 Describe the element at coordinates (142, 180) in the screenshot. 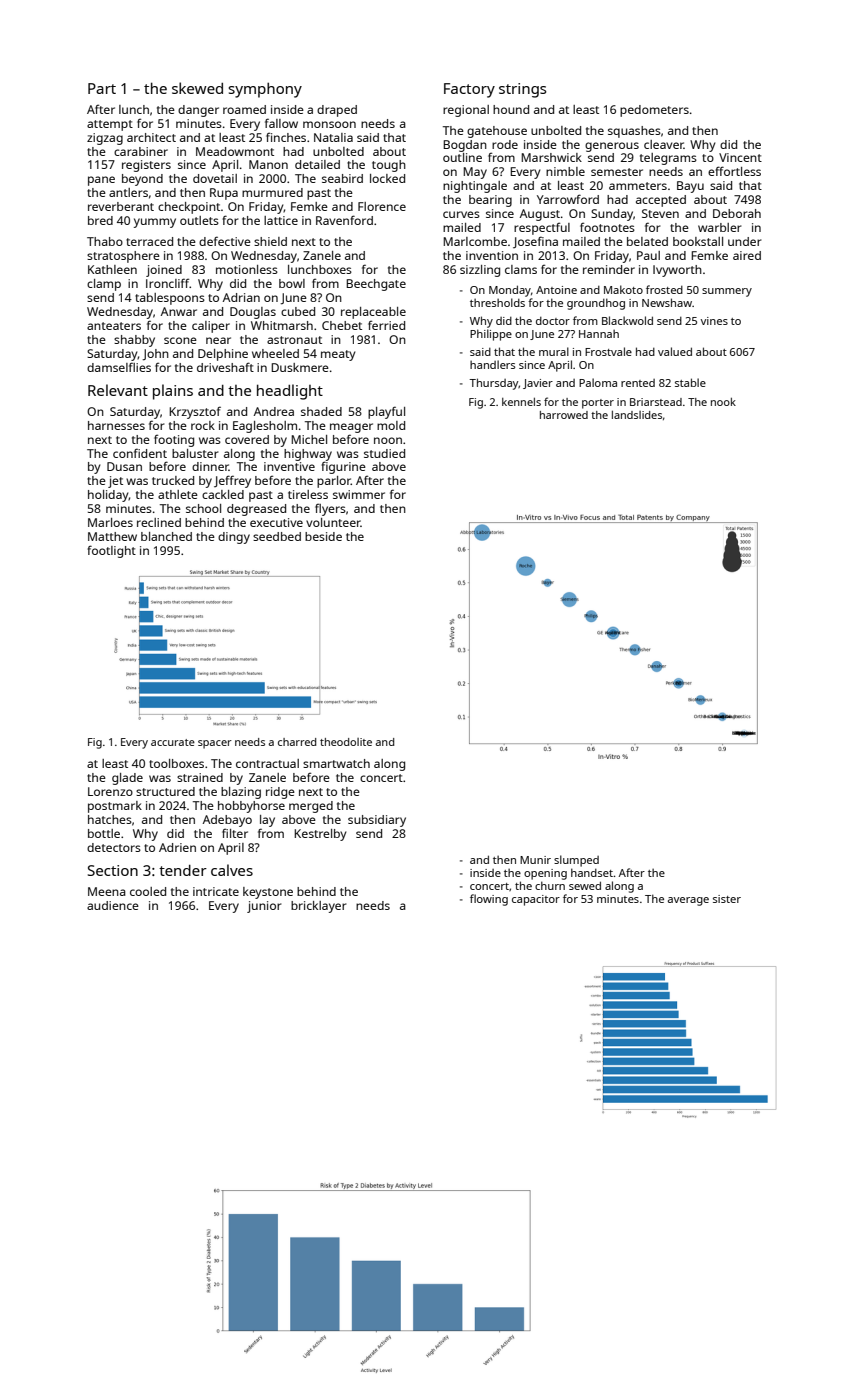

I see `beyond` at that location.
